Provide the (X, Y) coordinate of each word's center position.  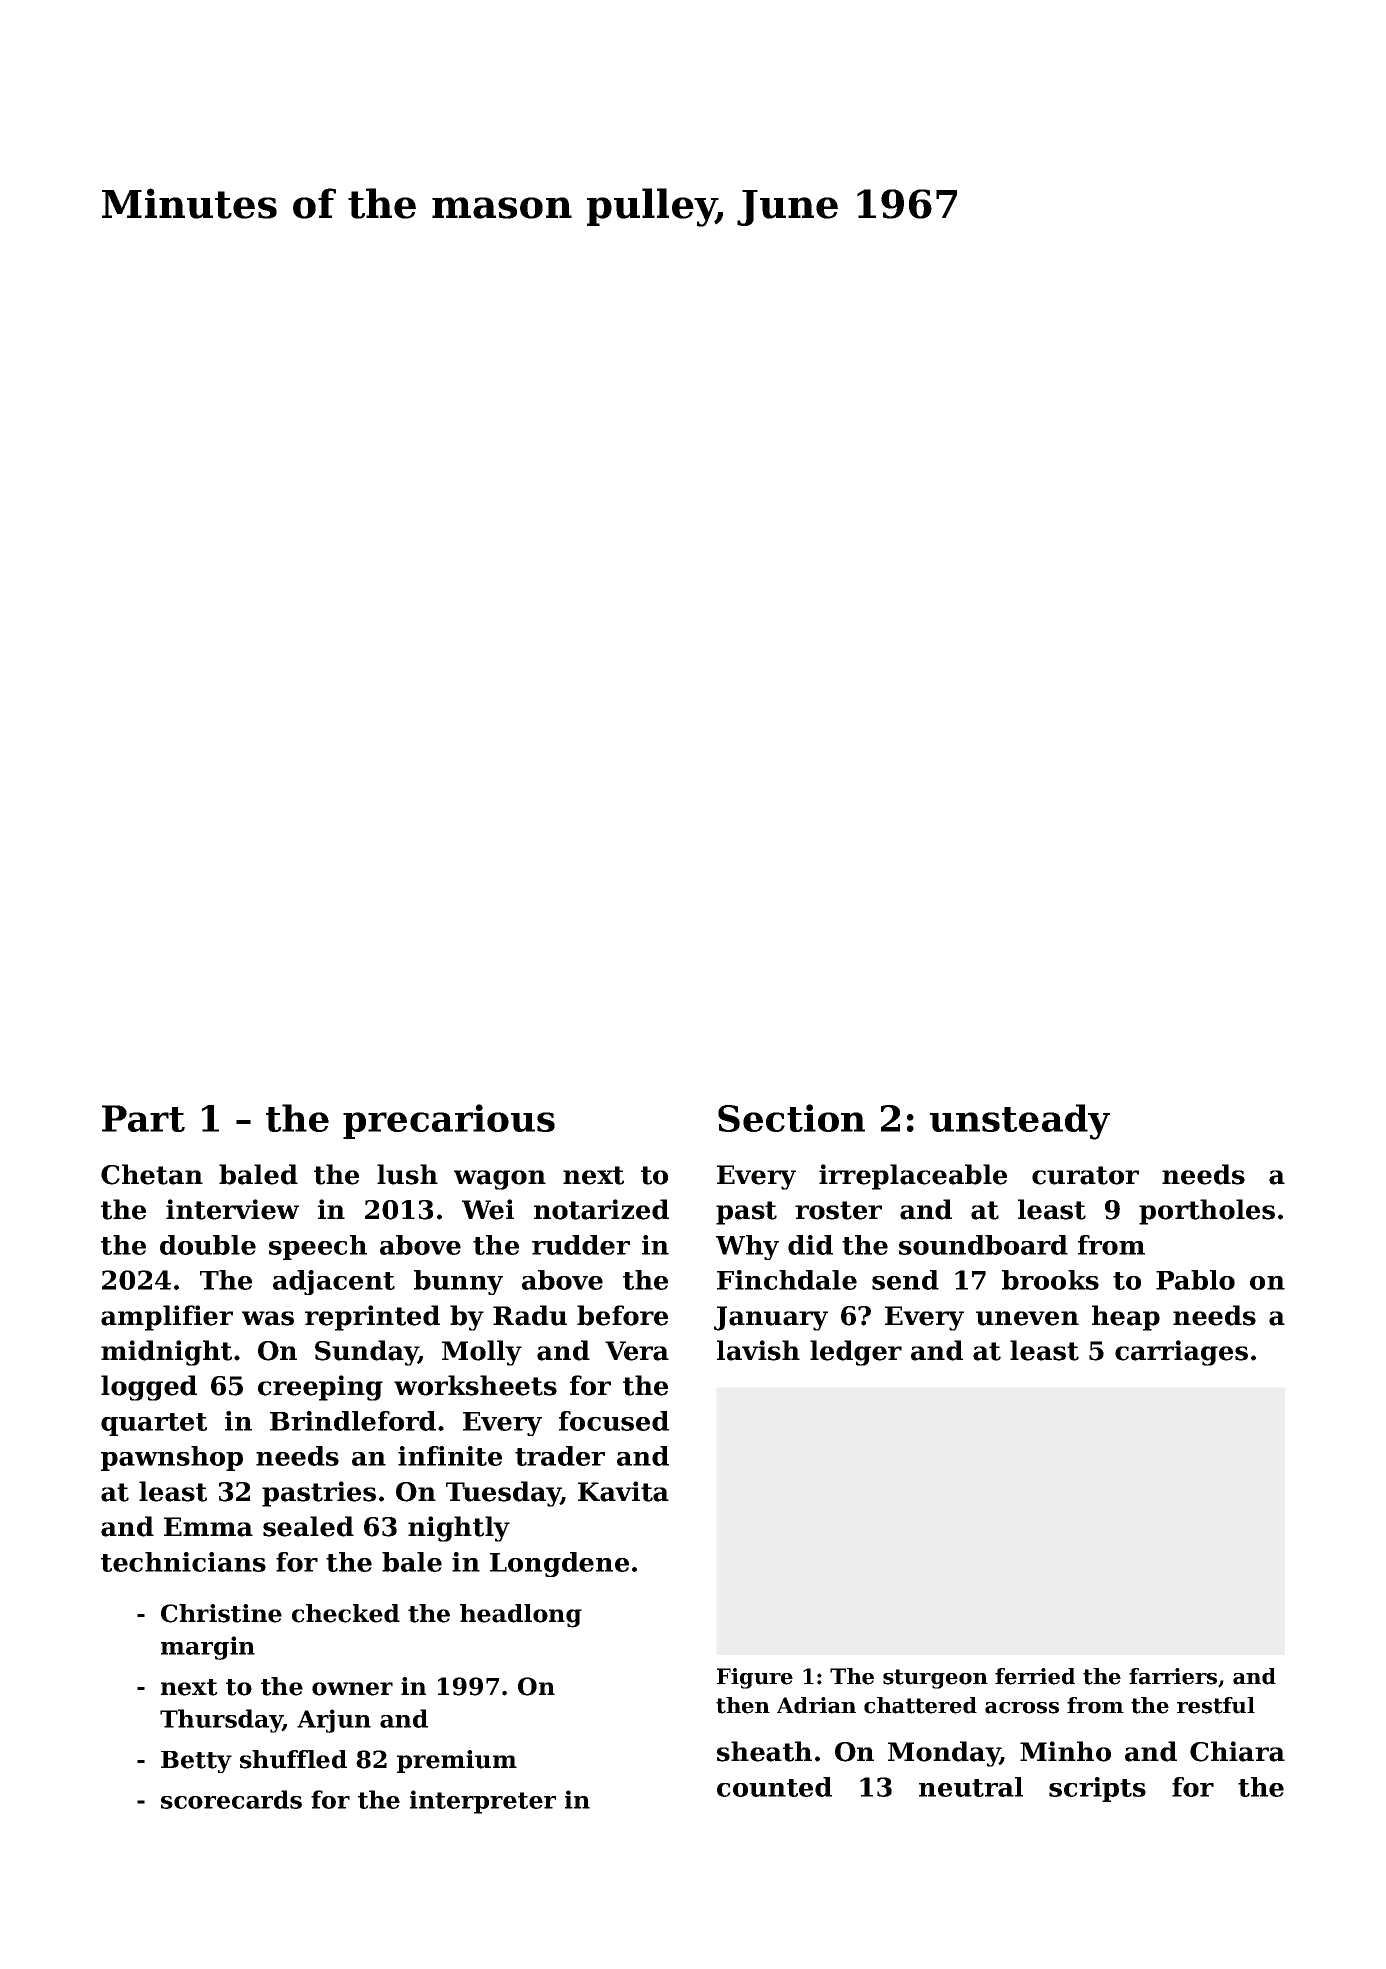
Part (143, 1118)
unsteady (1020, 1122)
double (208, 1245)
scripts (1097, 1789)
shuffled (293, 1759)
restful (1216, 1705)
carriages (1181, 1353)
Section (791, 1118)
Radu (530, 1315)
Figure (755, 1678)
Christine (221, 1613)
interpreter (483, 1802)
